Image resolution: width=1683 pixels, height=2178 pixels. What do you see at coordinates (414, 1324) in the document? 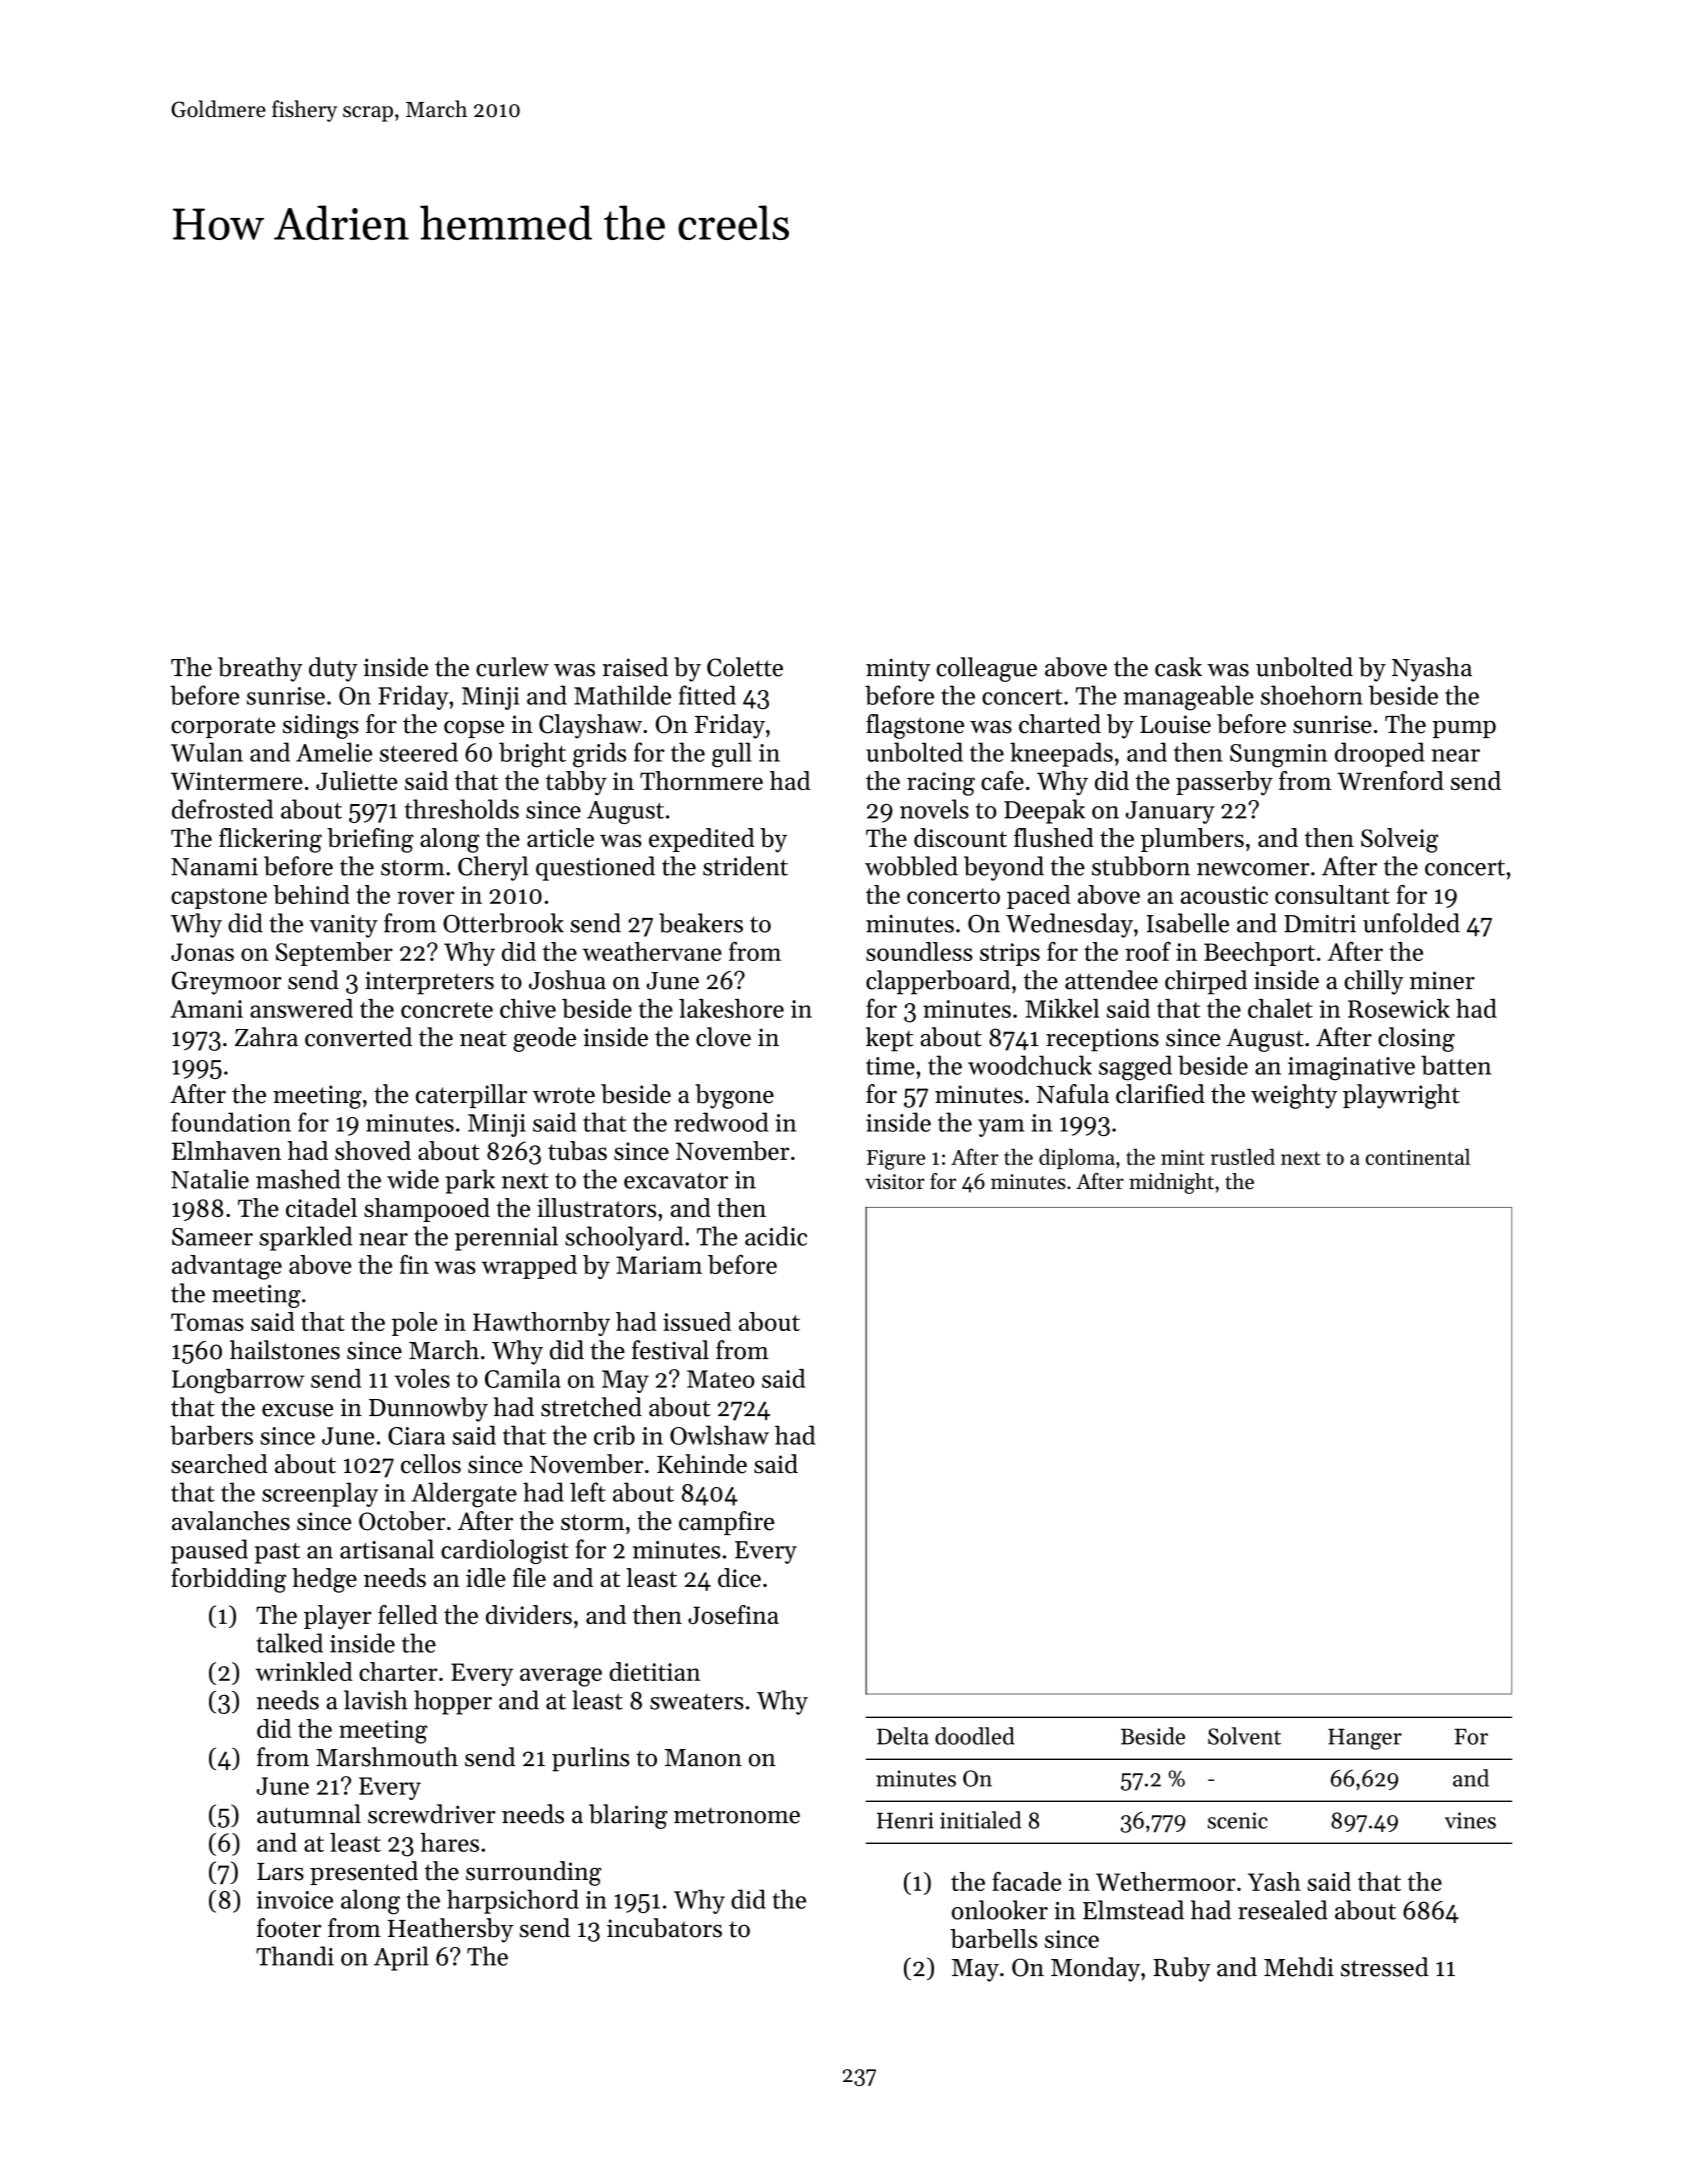
I see `pole` at bounding box center [414, 1324].
